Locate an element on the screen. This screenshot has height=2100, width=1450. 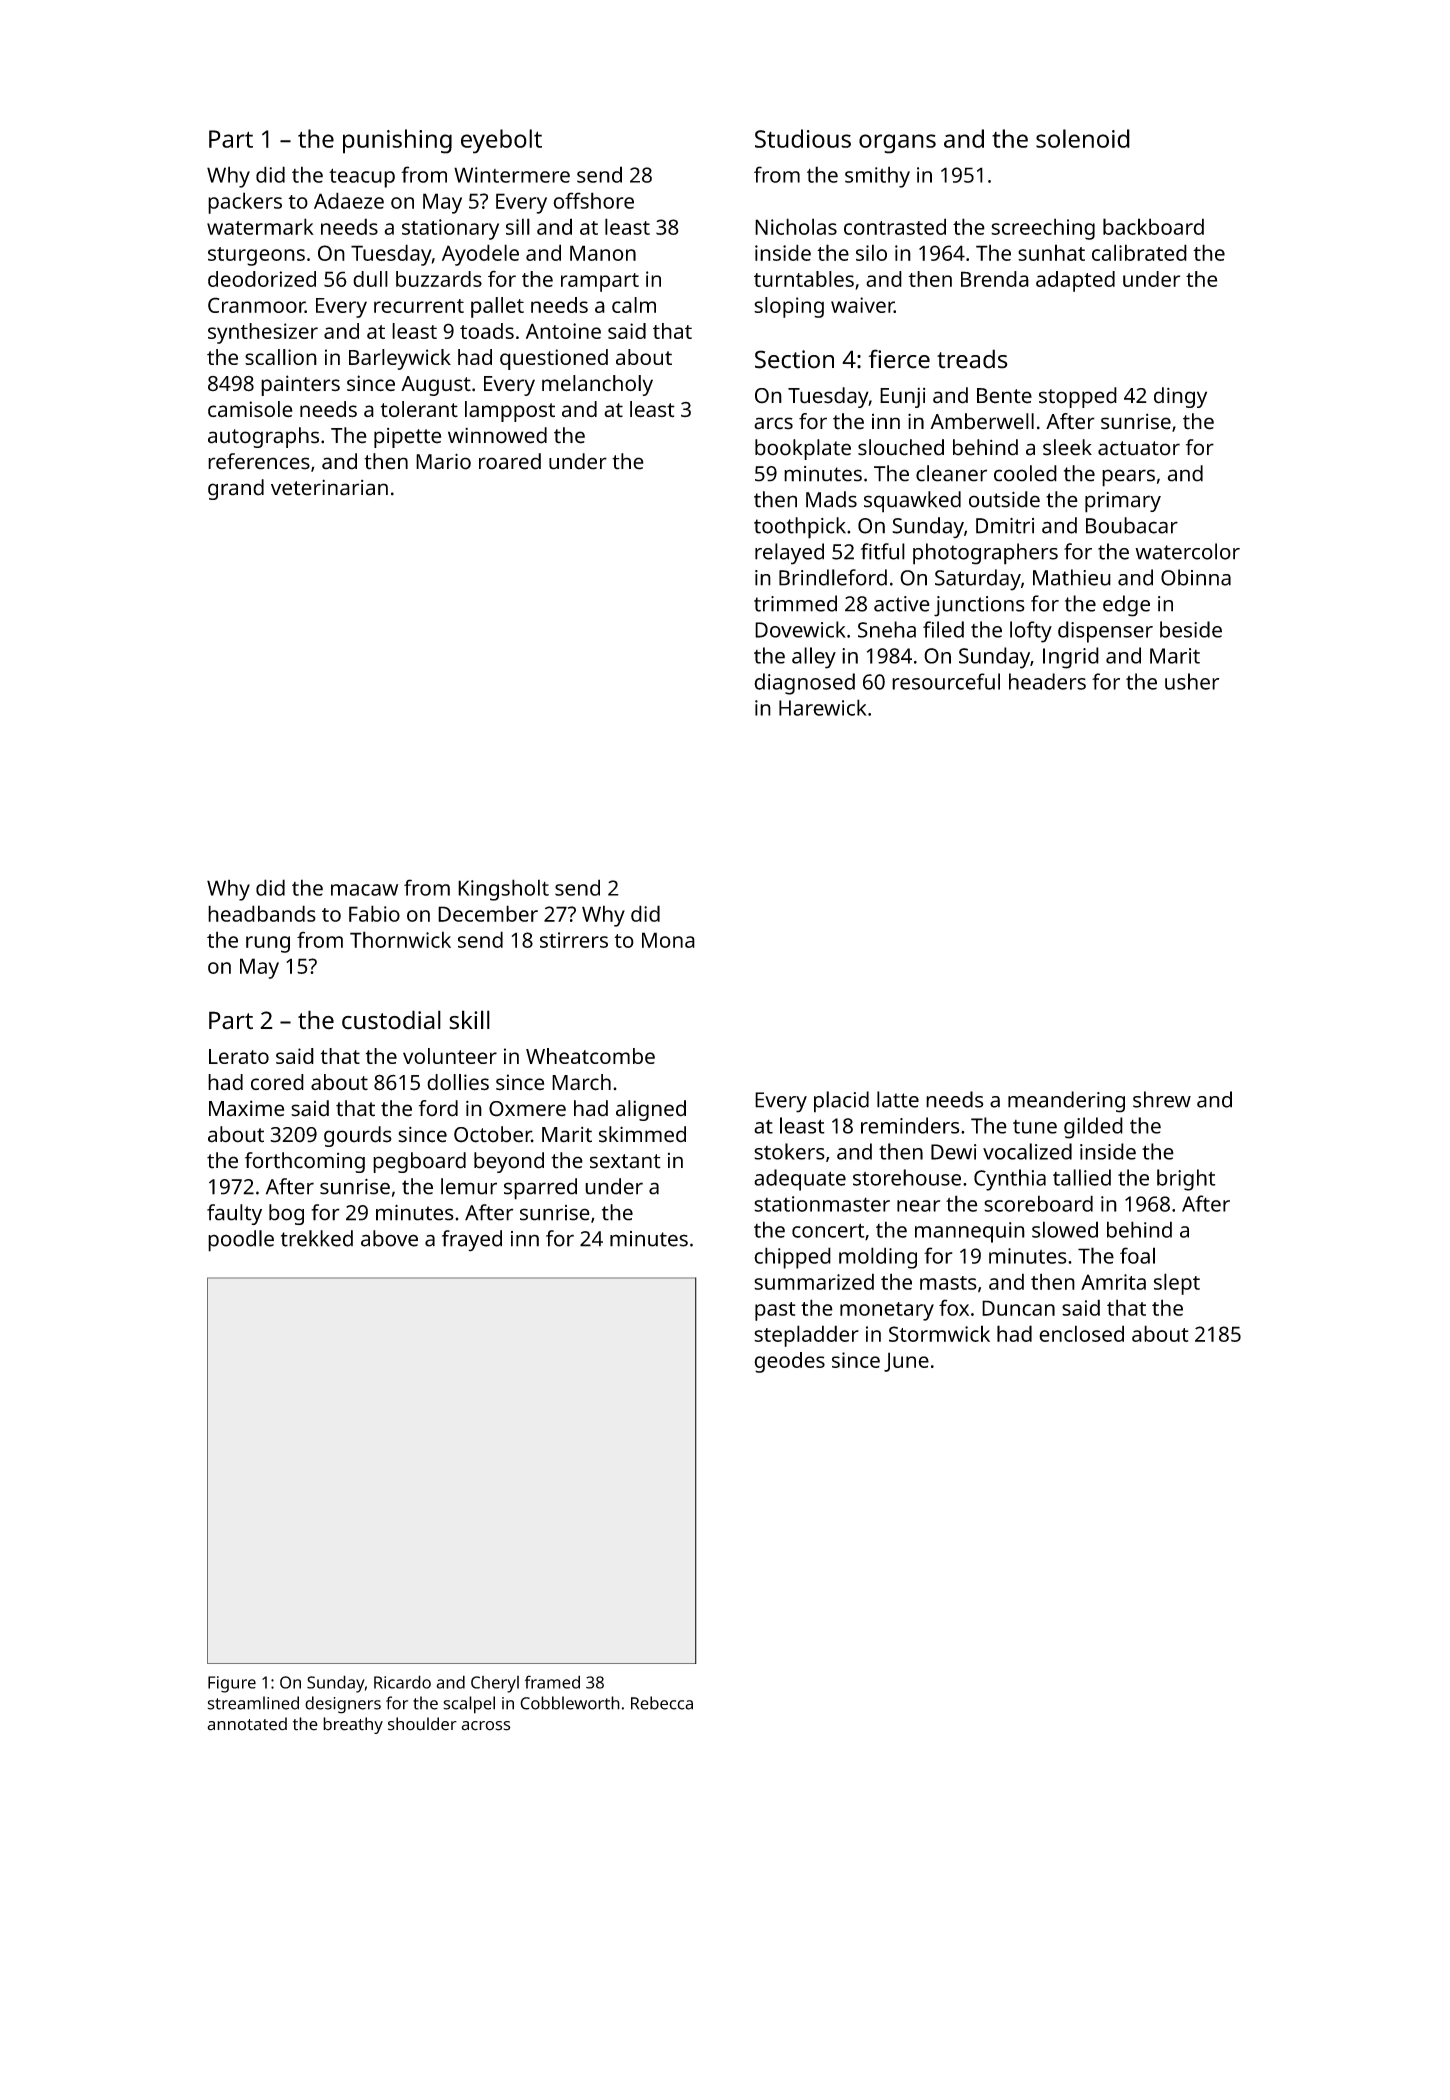
Rebecca is located at coordinates (662, 1703).
